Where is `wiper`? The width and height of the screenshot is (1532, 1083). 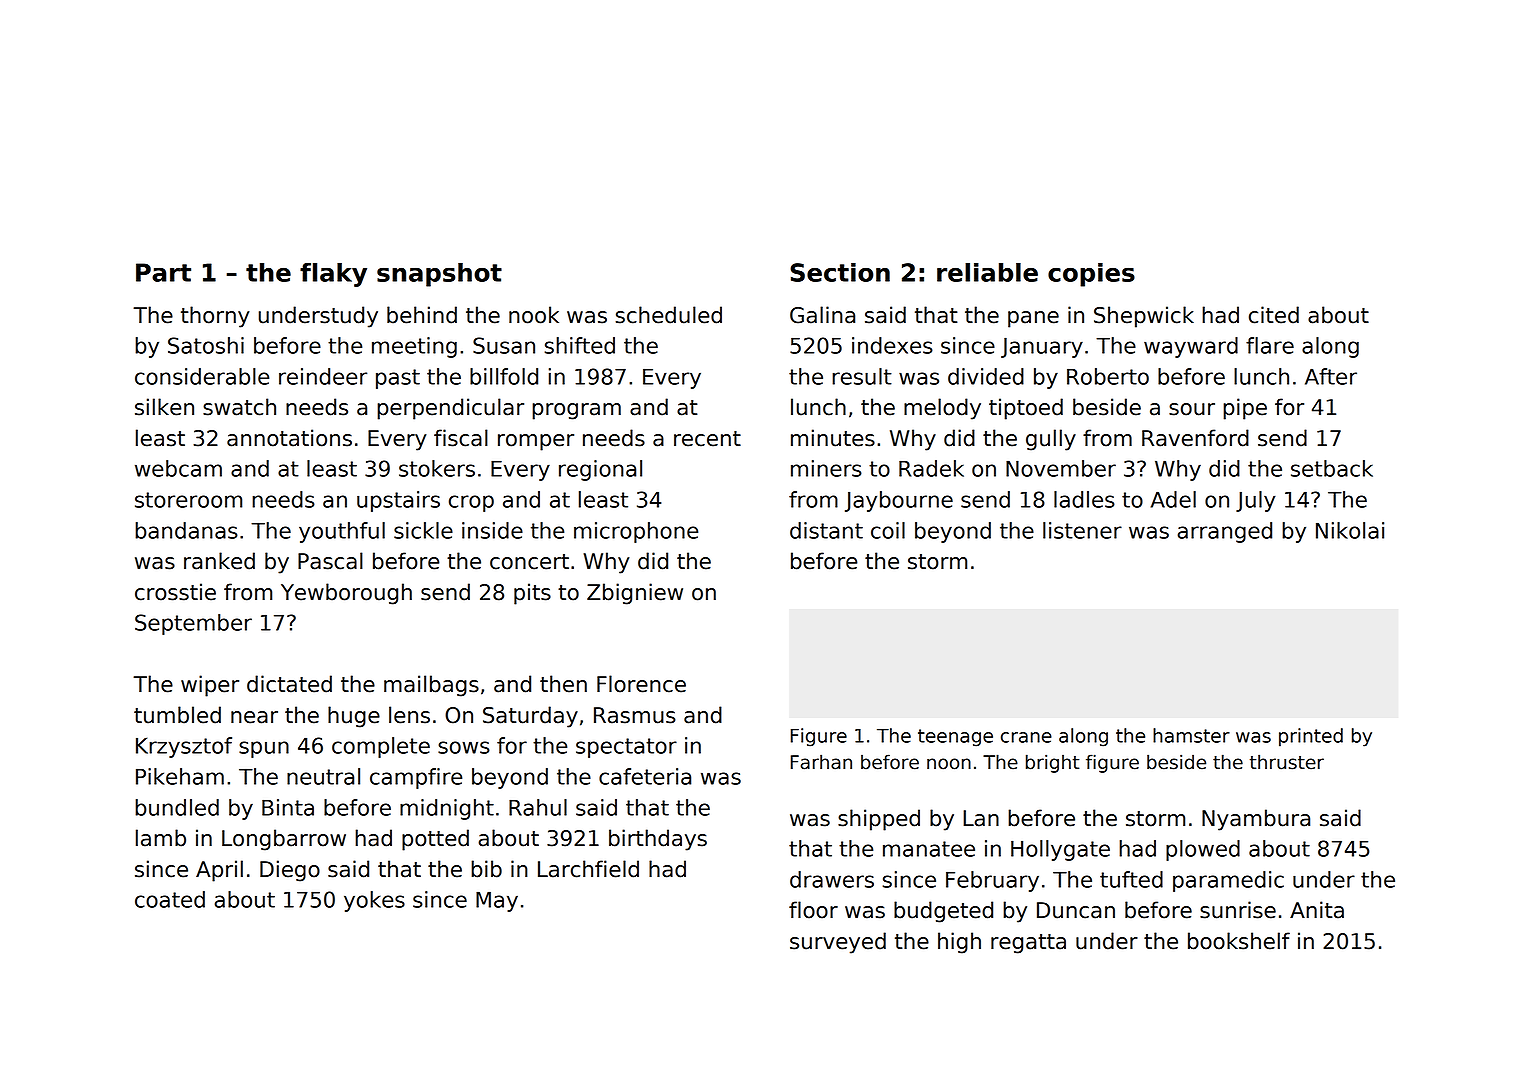
wiper is located at coordinates (210, 686).
